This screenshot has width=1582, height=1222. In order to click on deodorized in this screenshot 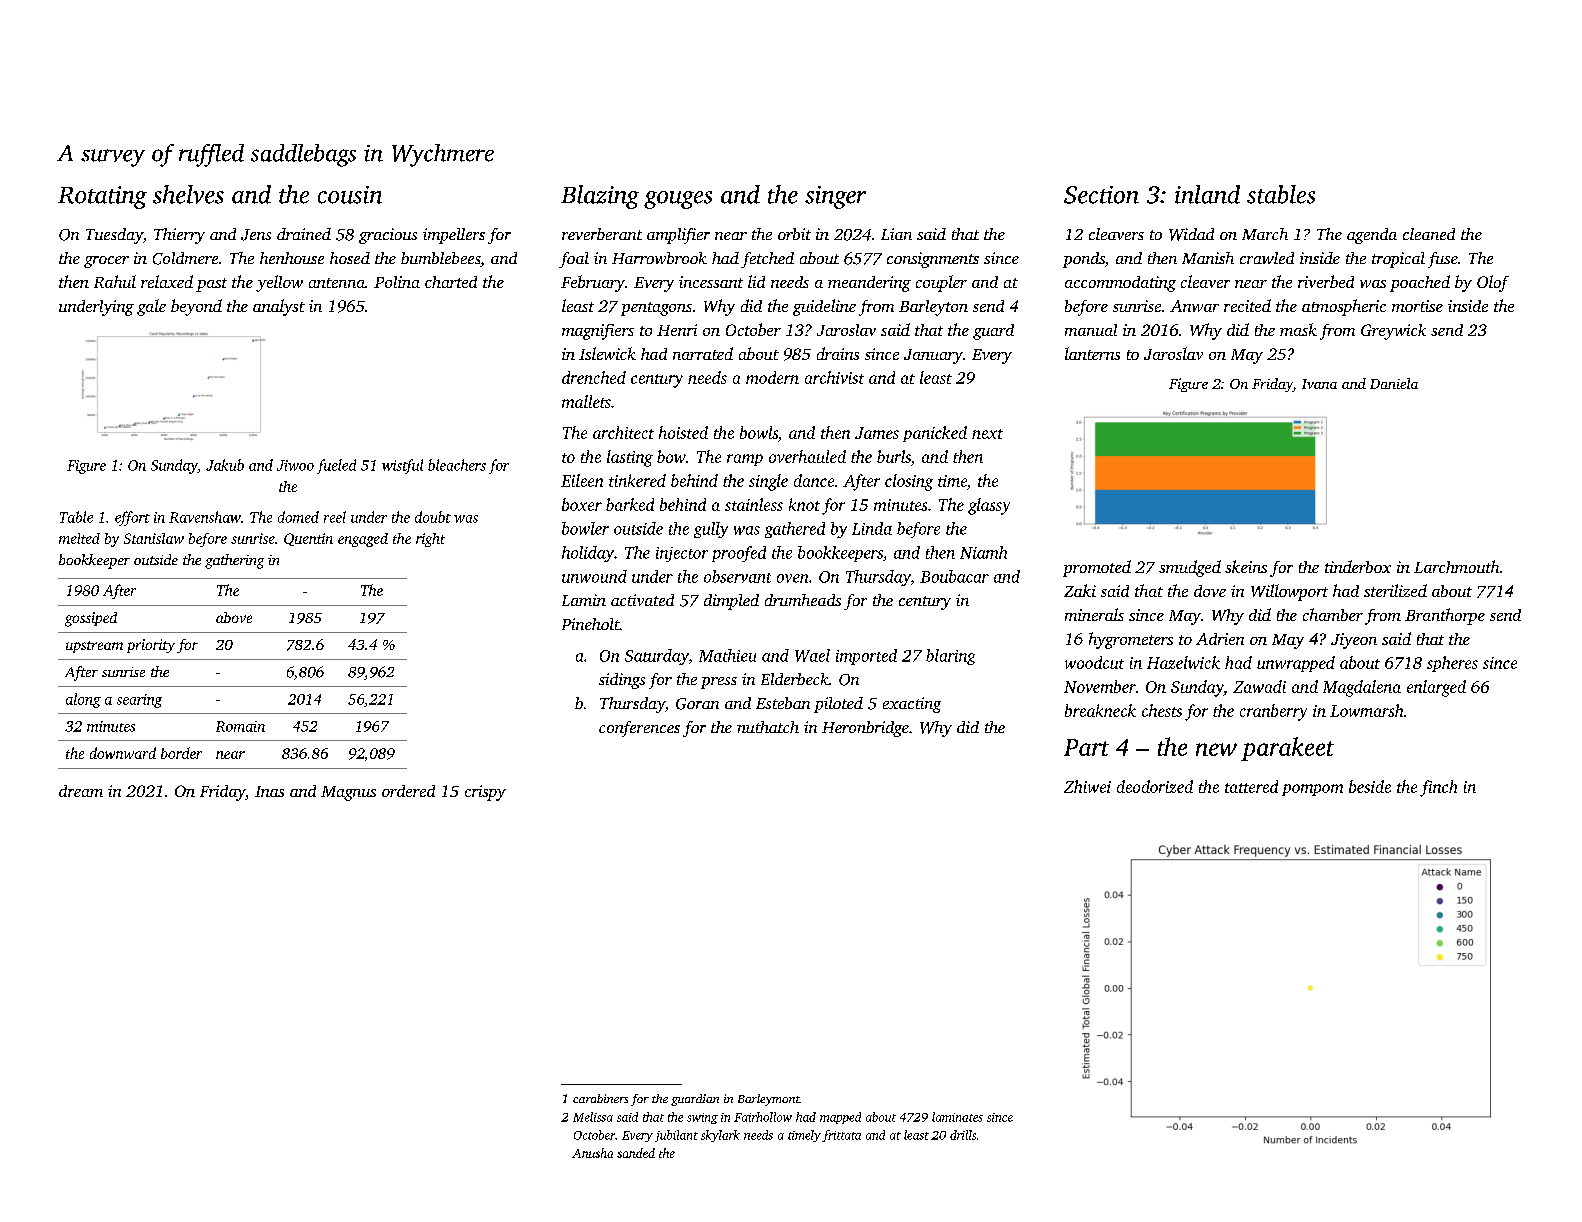, I will do `click(1155, 786)`.
